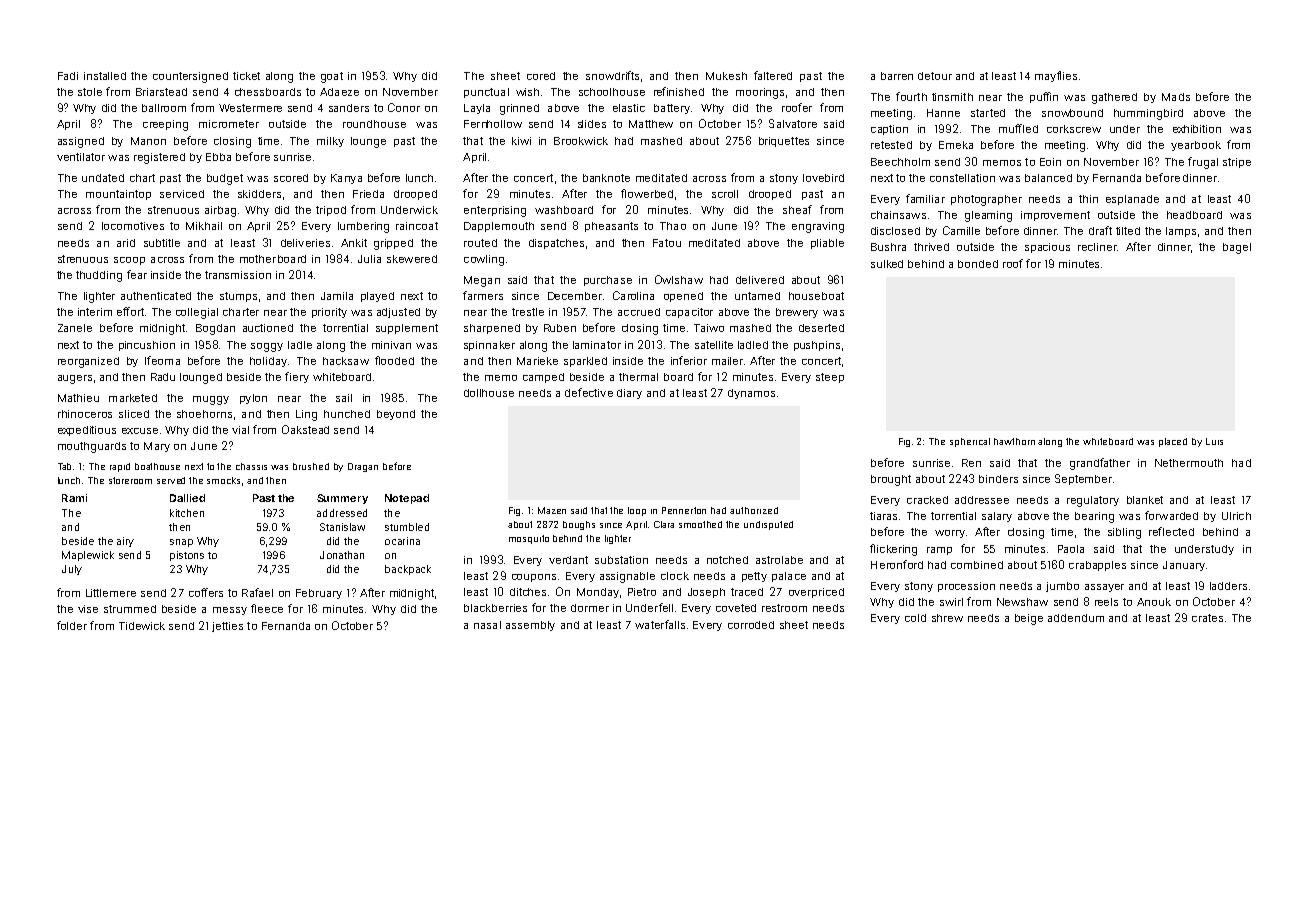 The height and width of the screenshot is (924, 1308). I want to click on bagel, so click(1237, 248).
